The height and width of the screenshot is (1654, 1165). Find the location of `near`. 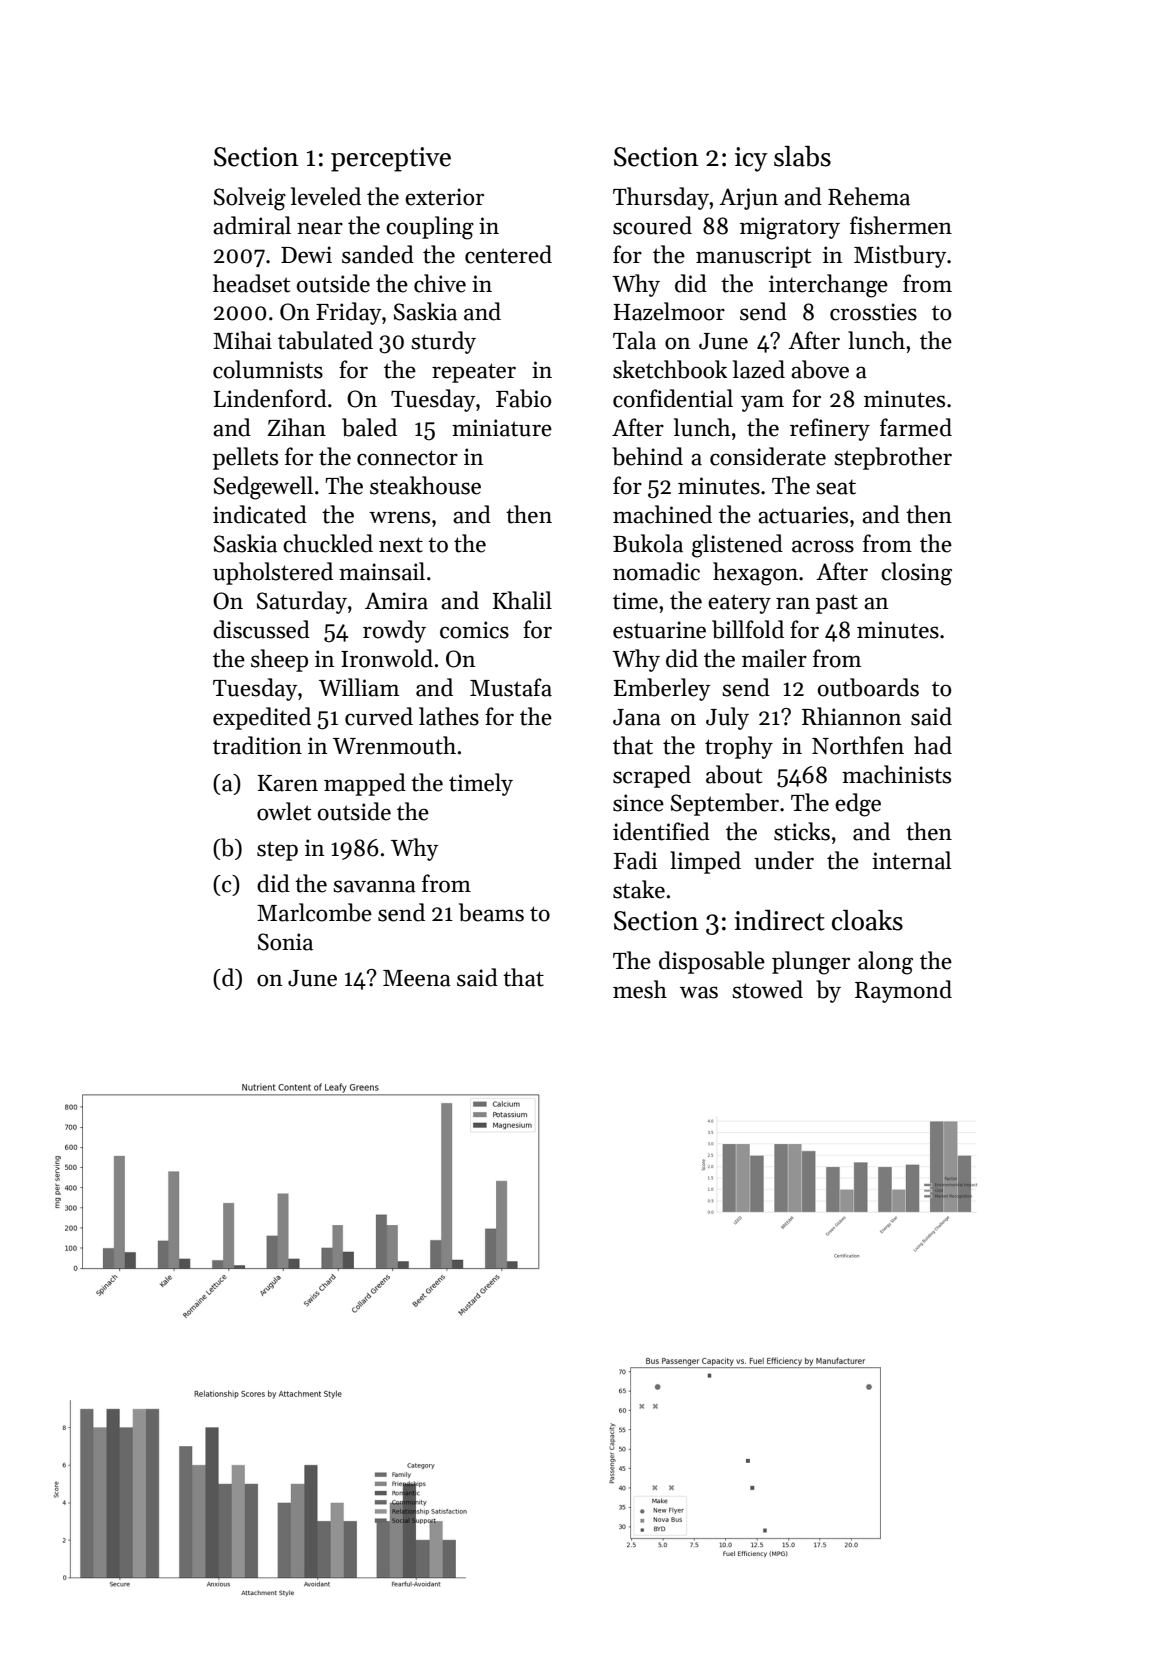

near is located at coordinates (320, 228).
